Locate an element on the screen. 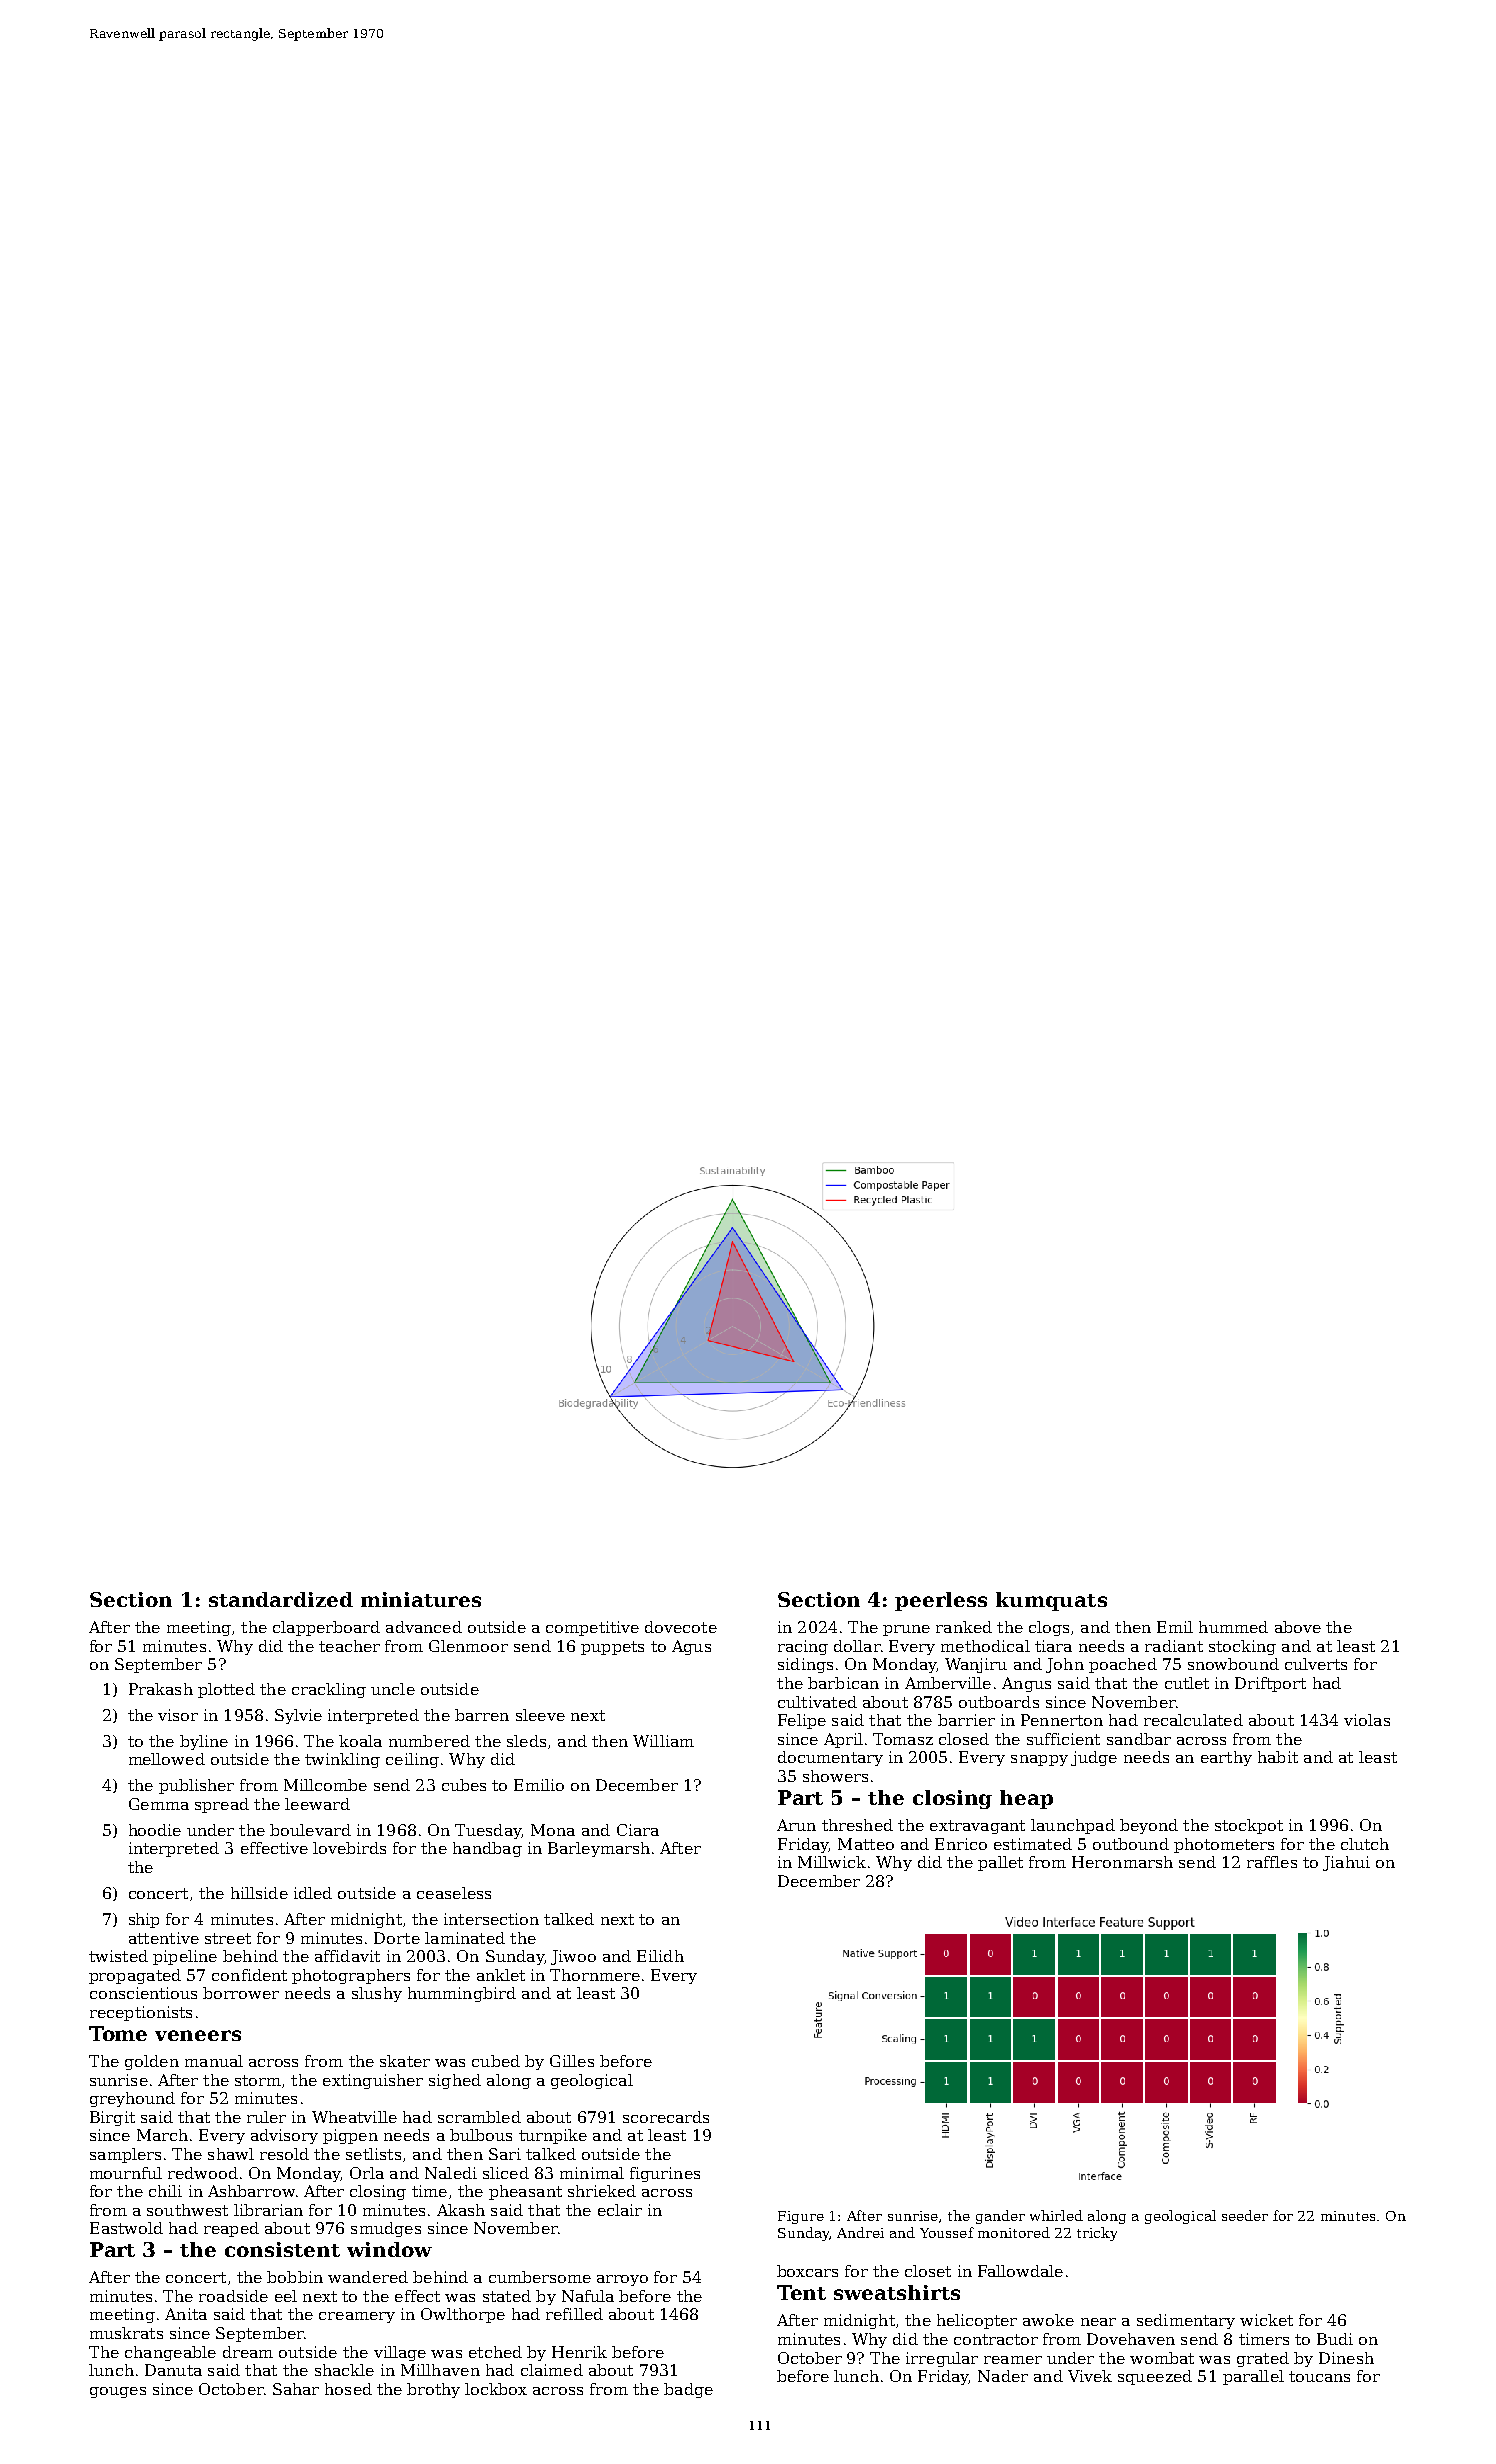 This screenshot has height=2464, width=1496. Eilidh is located at coordinates (660, 1956).
